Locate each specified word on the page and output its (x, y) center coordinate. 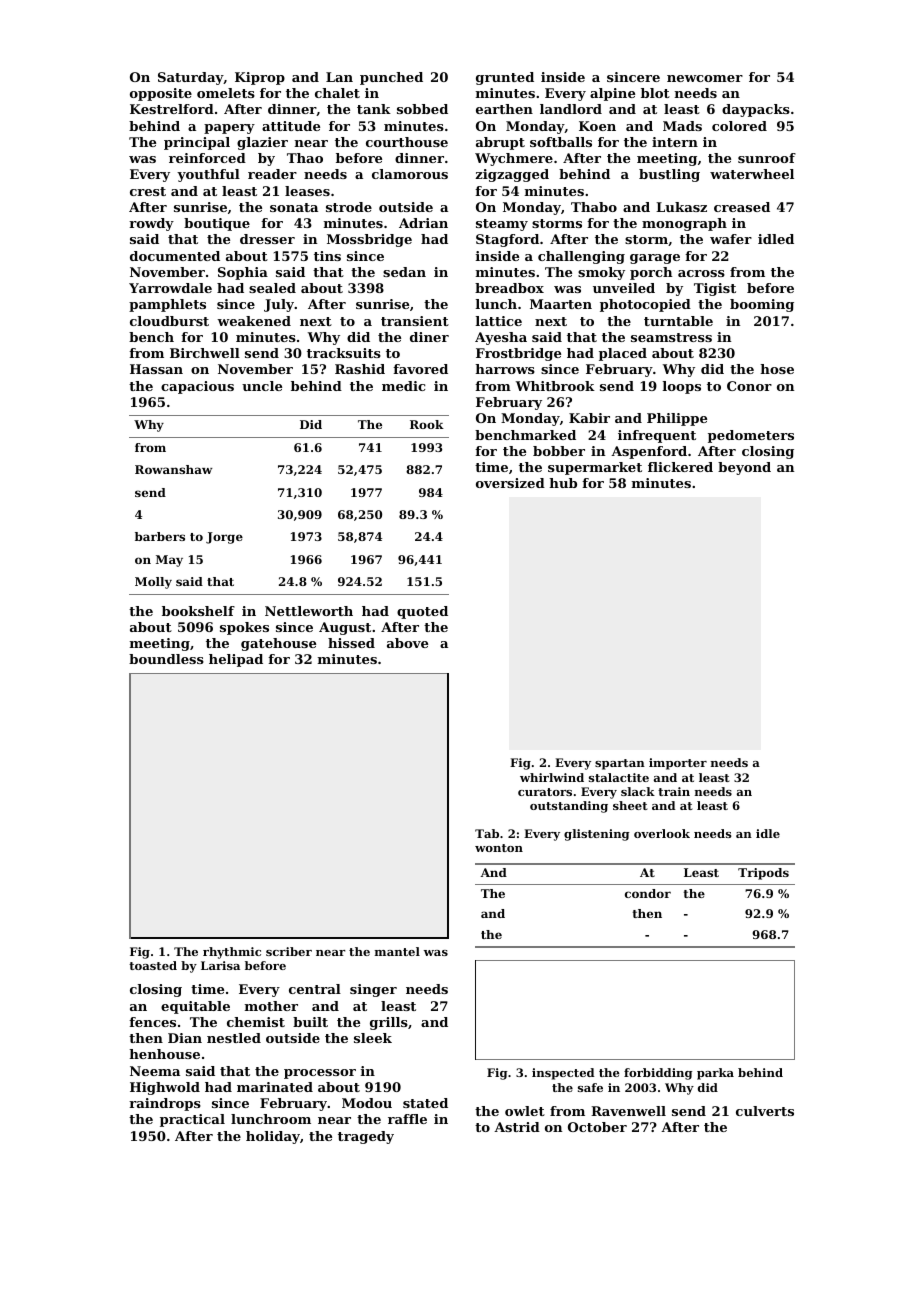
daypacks (756, 110)
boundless (166, 659)
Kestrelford (172, 109)
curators (545, 792)
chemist (256, 1022)
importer (678, 764)
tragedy (366, 1137)
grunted (505, 78)
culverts (765, 1111)
